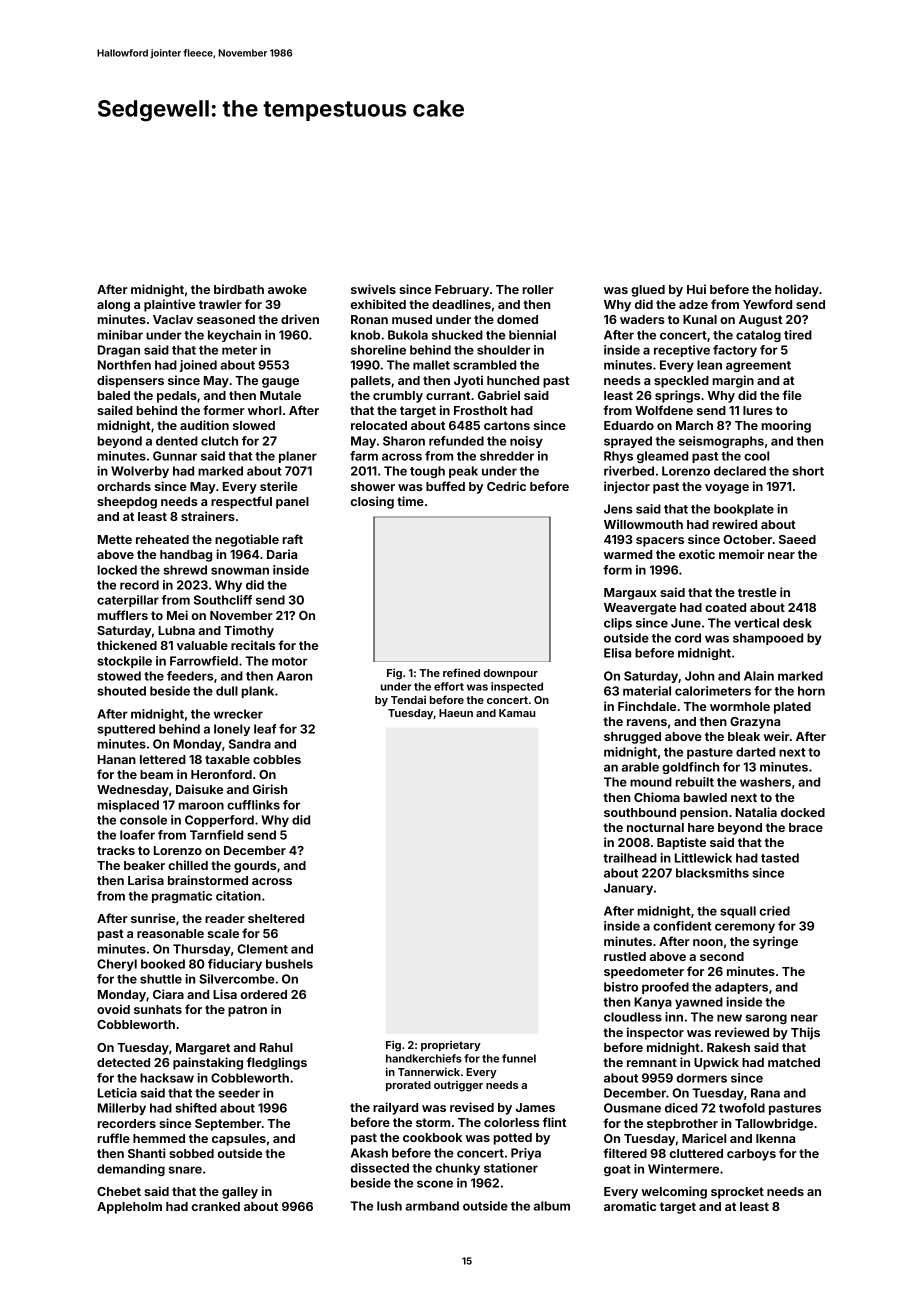  What do you see at coordinates (279, 486) in the screenshot?
I see `sterile` at bounding box center [279, 486].
